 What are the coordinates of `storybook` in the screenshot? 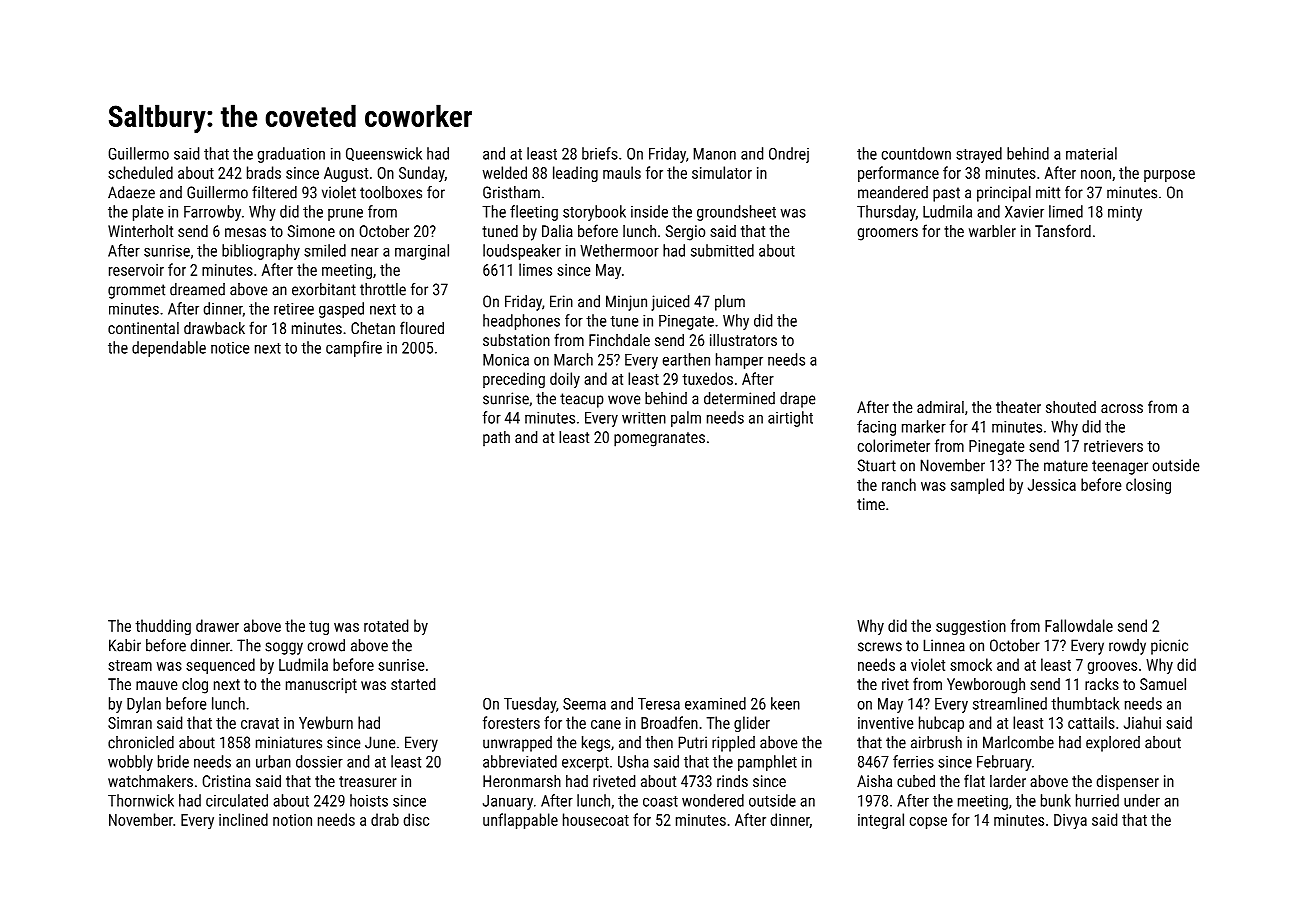 It's located at (594, 213).
